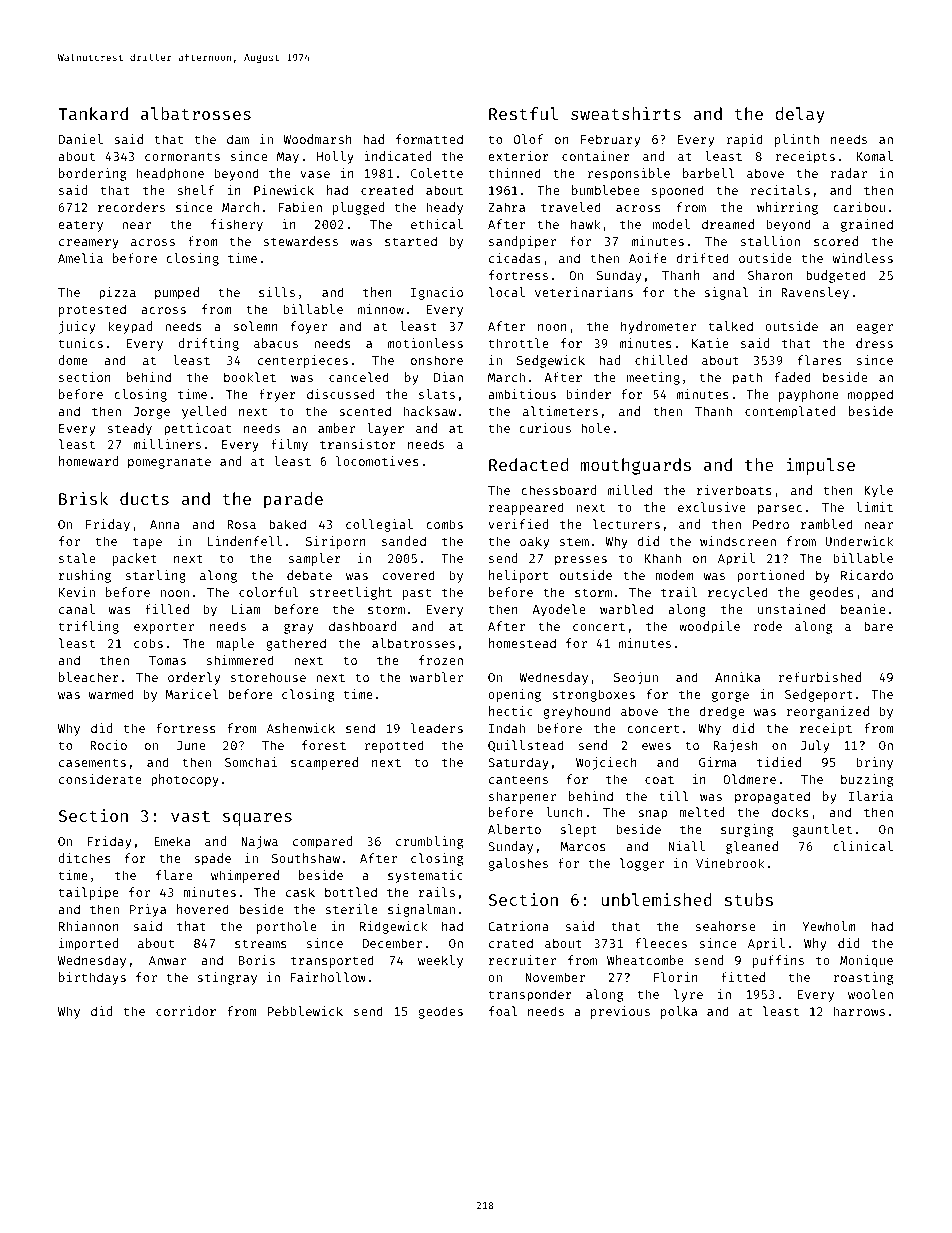 The height and width of the document is (1233, 952). Describe the element at coordinates (581, 561) in the document. I see `presses` at that location.
